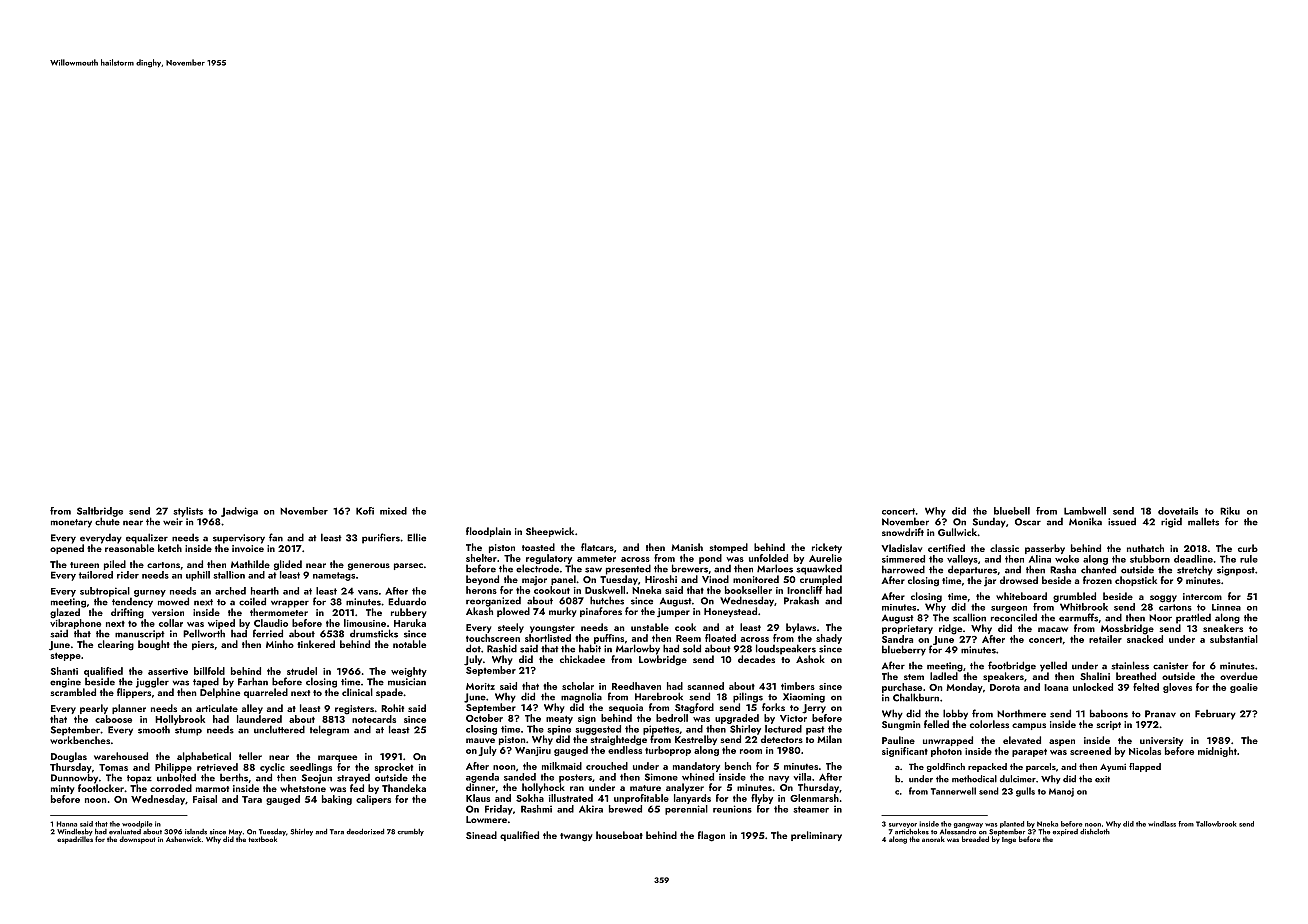 Image resolution: width=1308 pixels, height=924 pixels. I want to click on textbook, so click(262, 839).
